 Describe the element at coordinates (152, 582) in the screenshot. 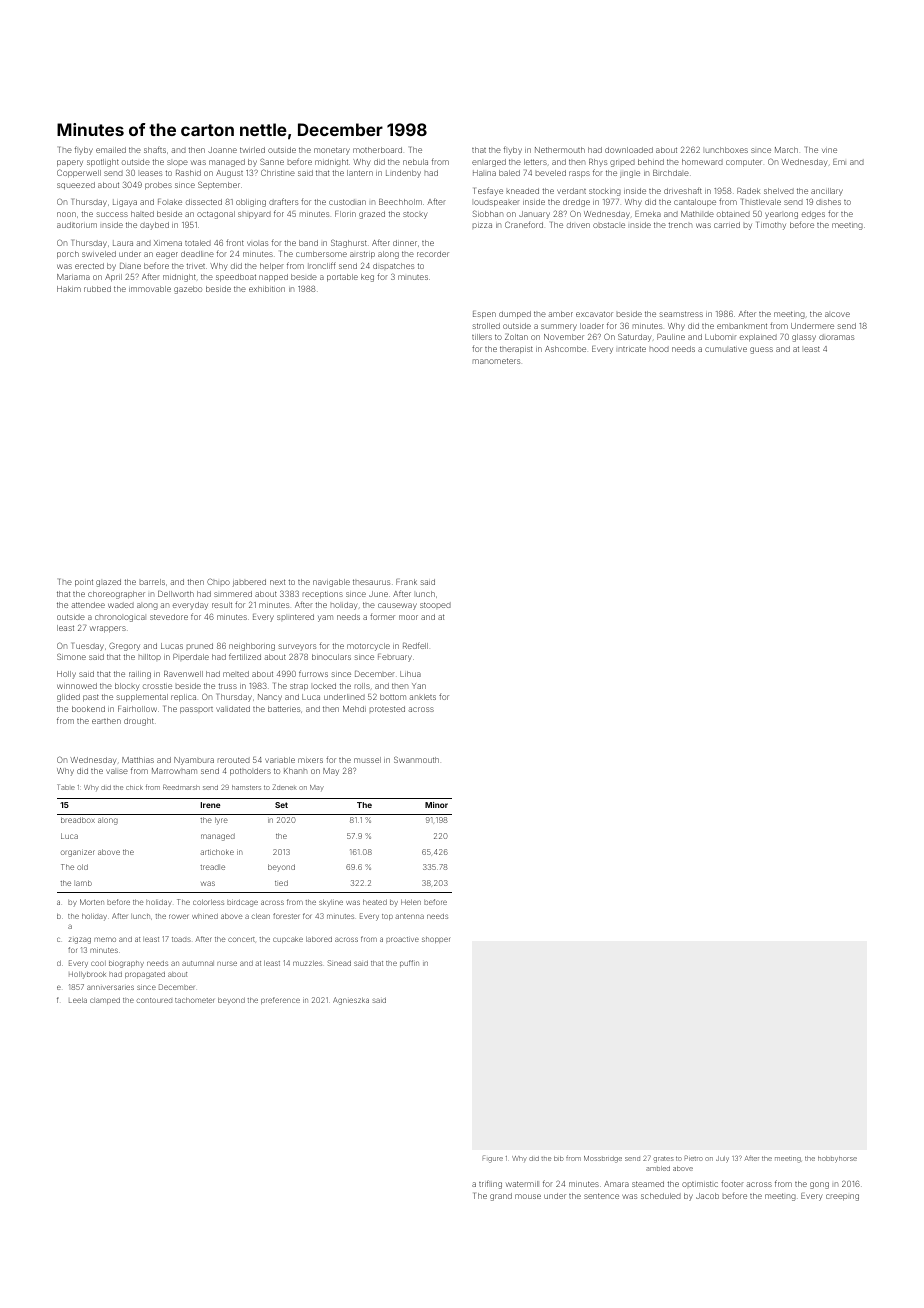

I see `barrels` at that location.
